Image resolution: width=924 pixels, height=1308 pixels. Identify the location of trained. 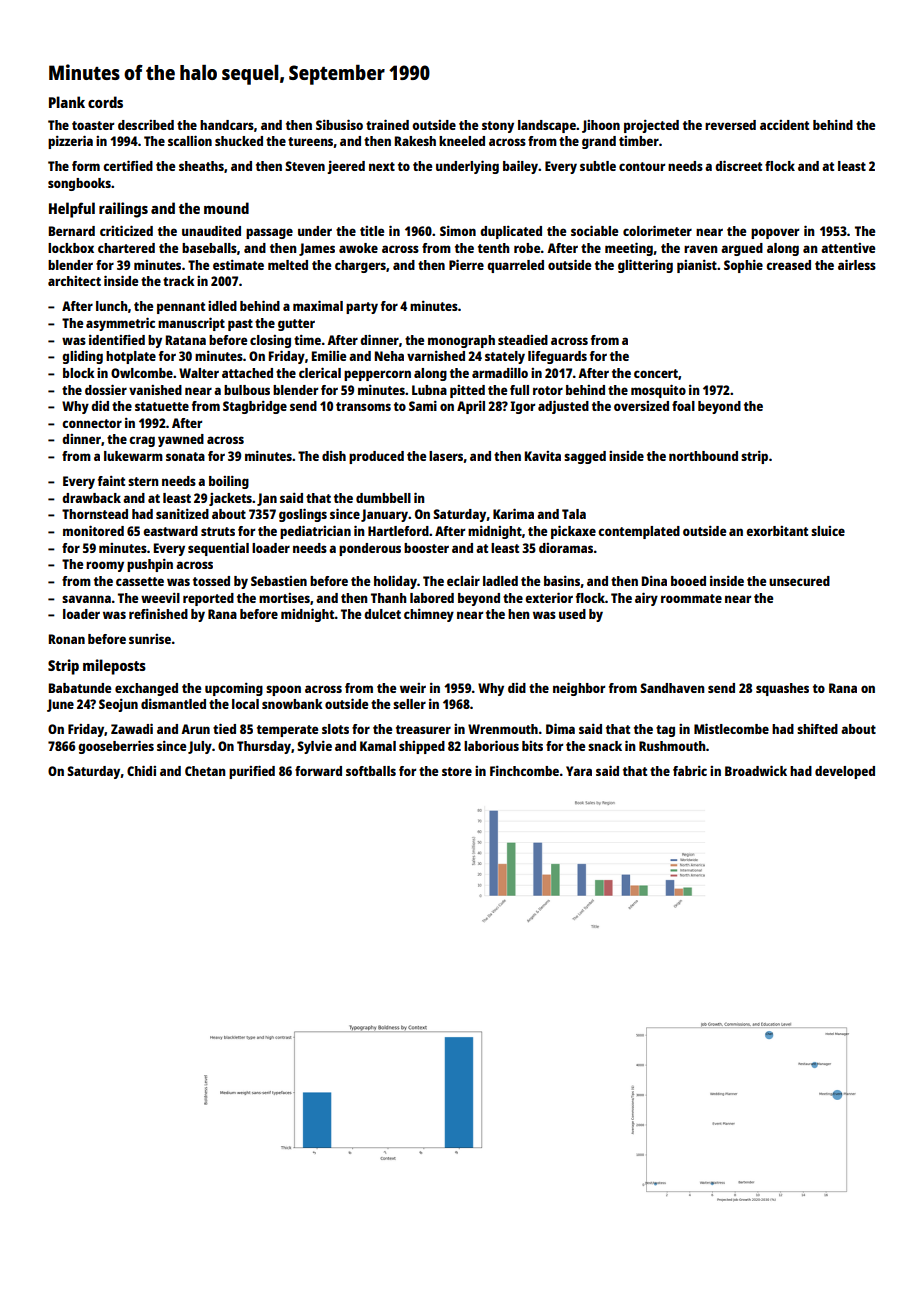
(387, 124).
